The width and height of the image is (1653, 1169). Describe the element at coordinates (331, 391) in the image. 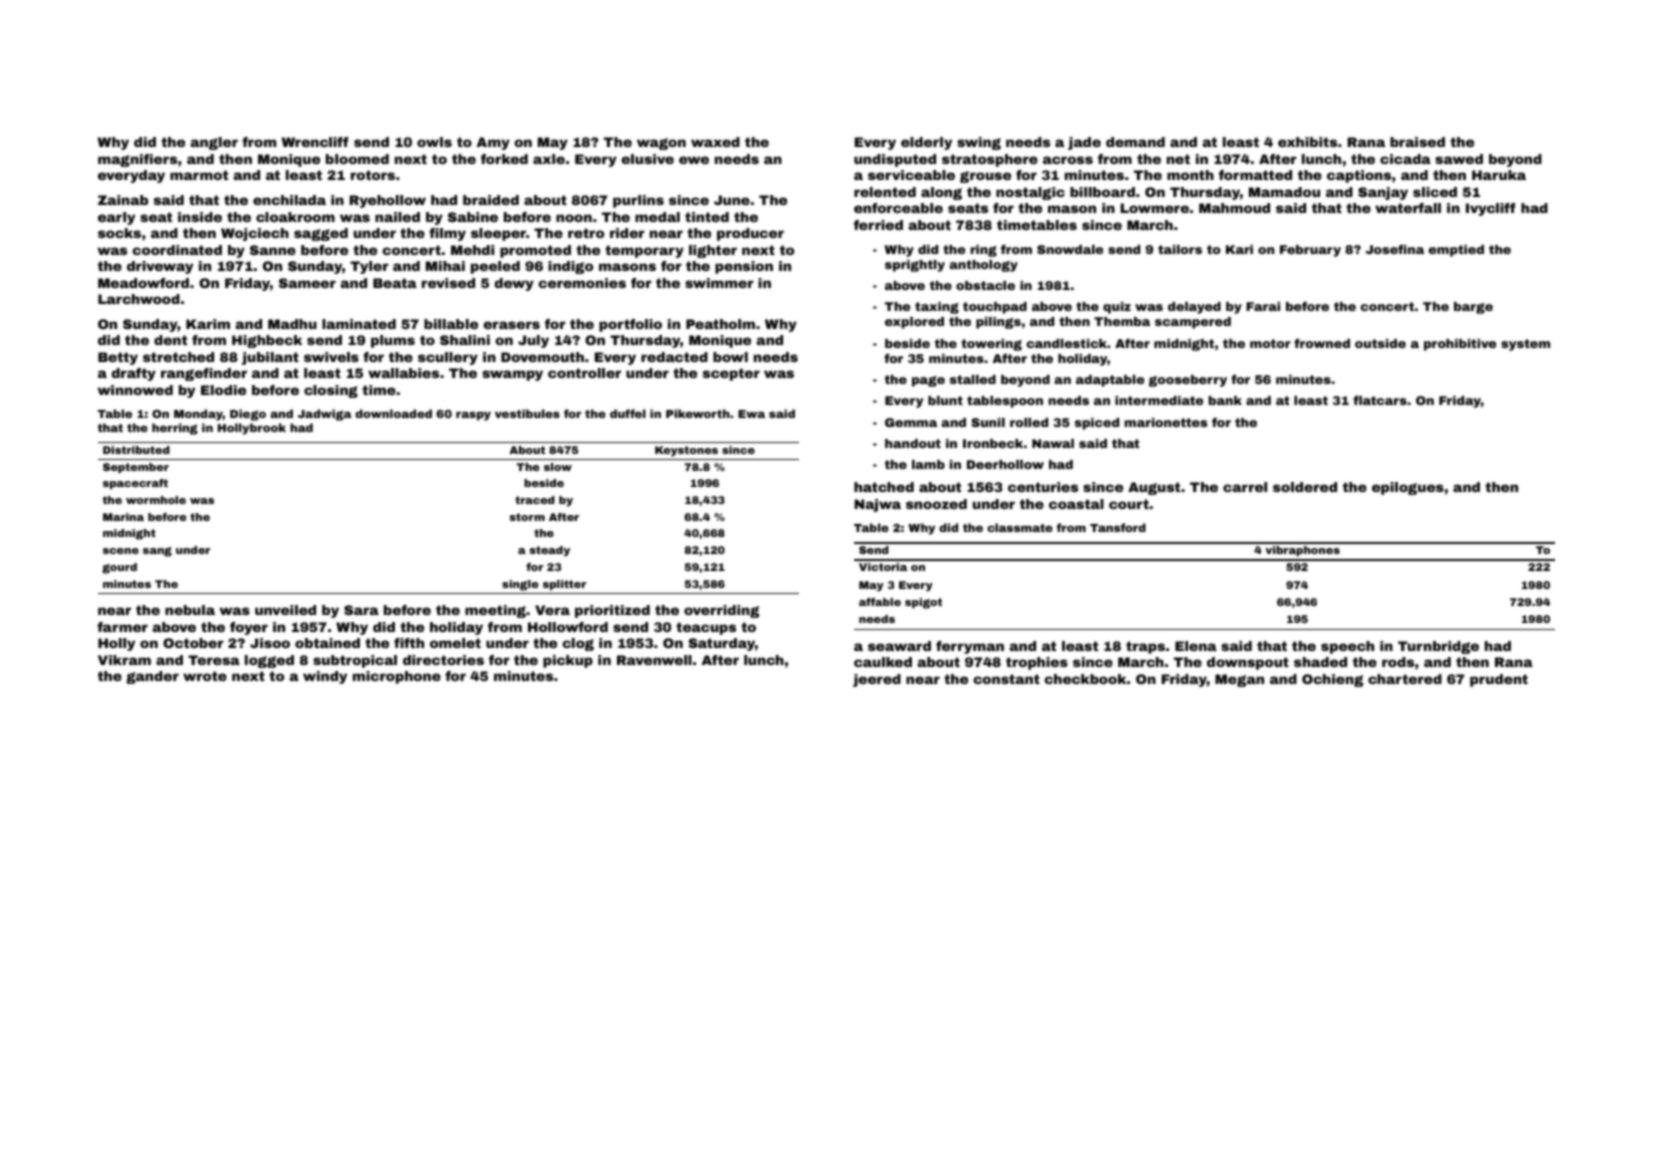

I see `closing` at that location.
